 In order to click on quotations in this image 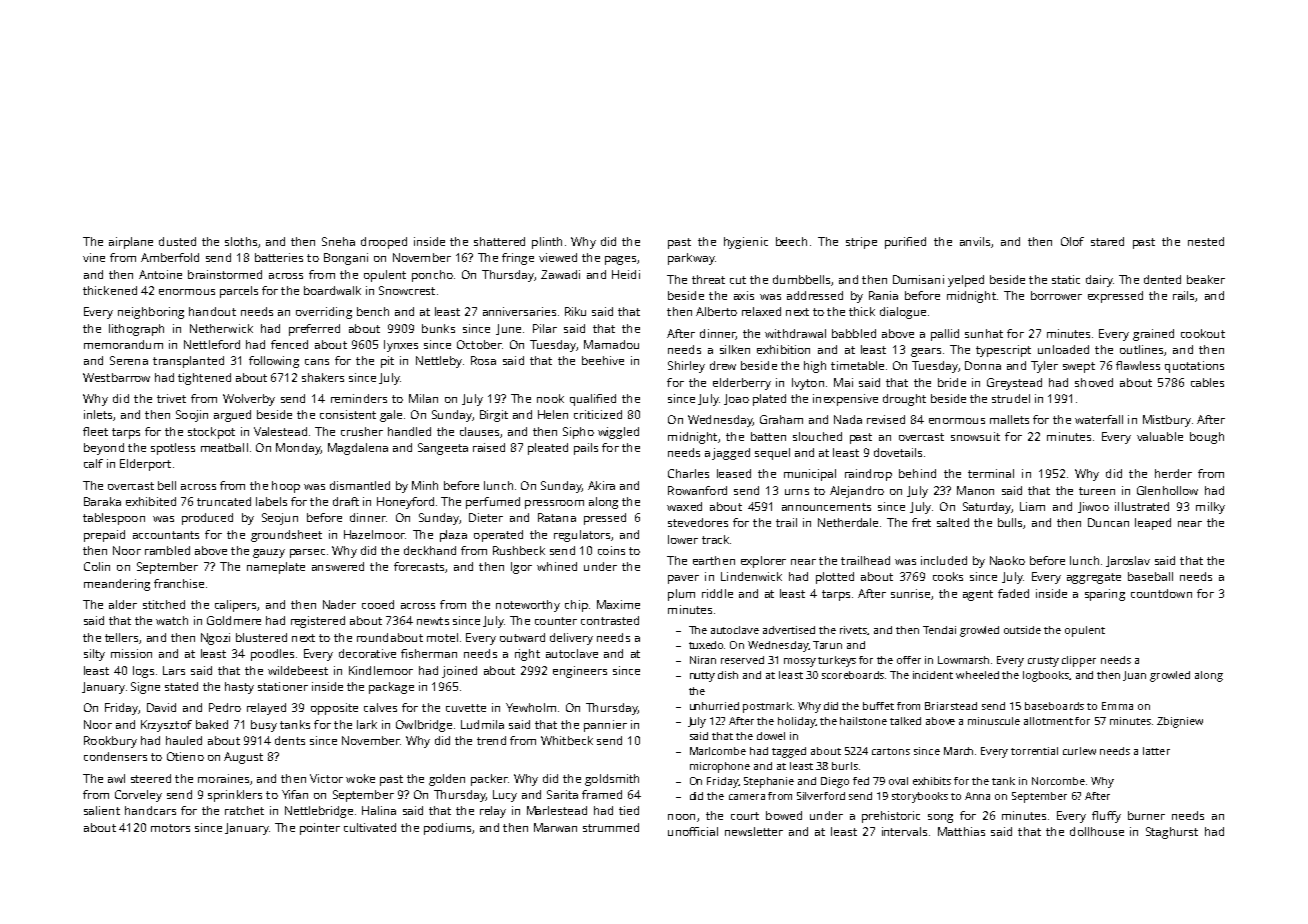, I will do `click(1194, 367)`.
